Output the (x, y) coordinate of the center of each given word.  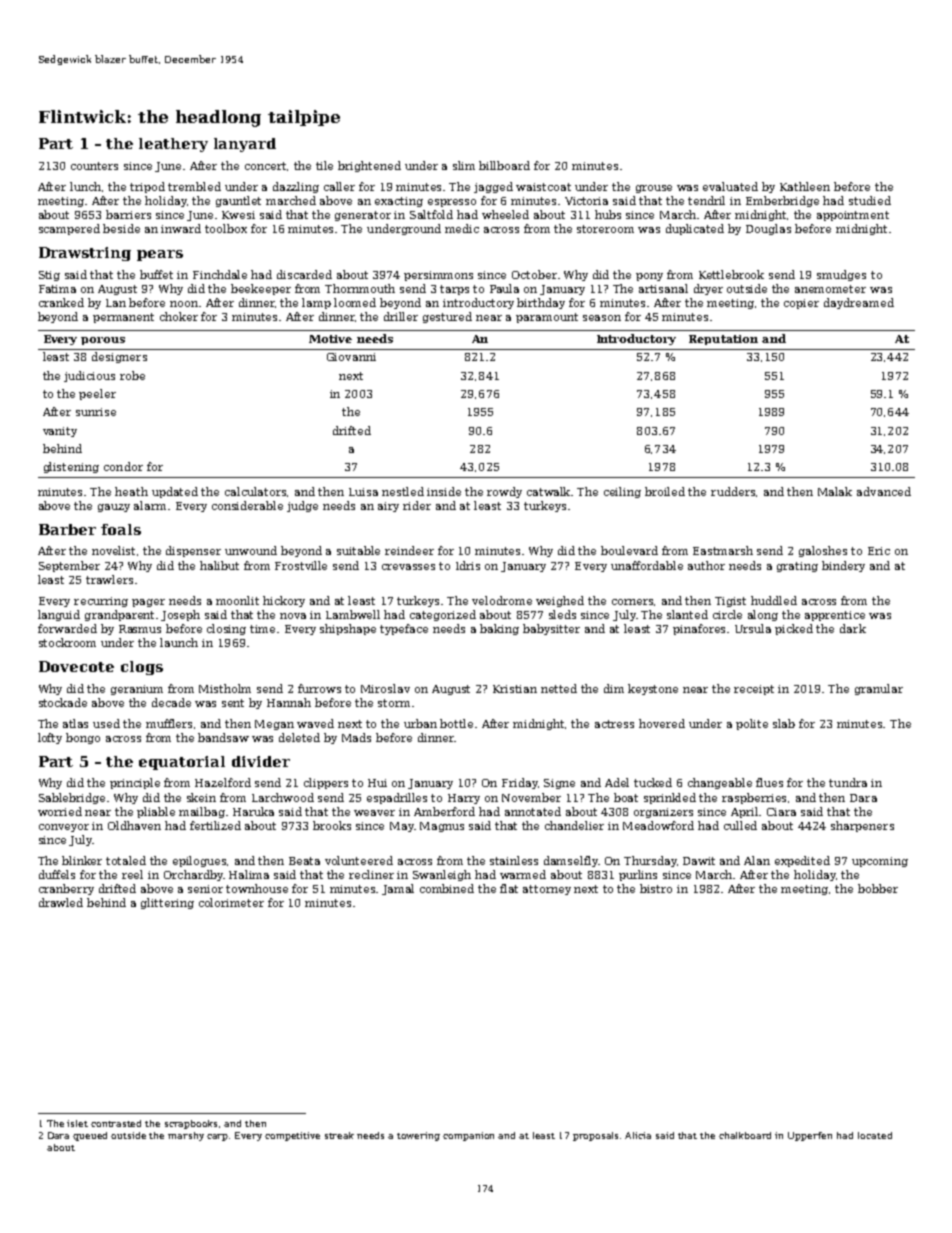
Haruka (253, 811)
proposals (595, 1136)
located (875, 1135)
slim (464, 165)
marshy (186, 1136)
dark (853, 628)
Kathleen (805, 186)
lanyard (245, 145)
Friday (520, 783)
